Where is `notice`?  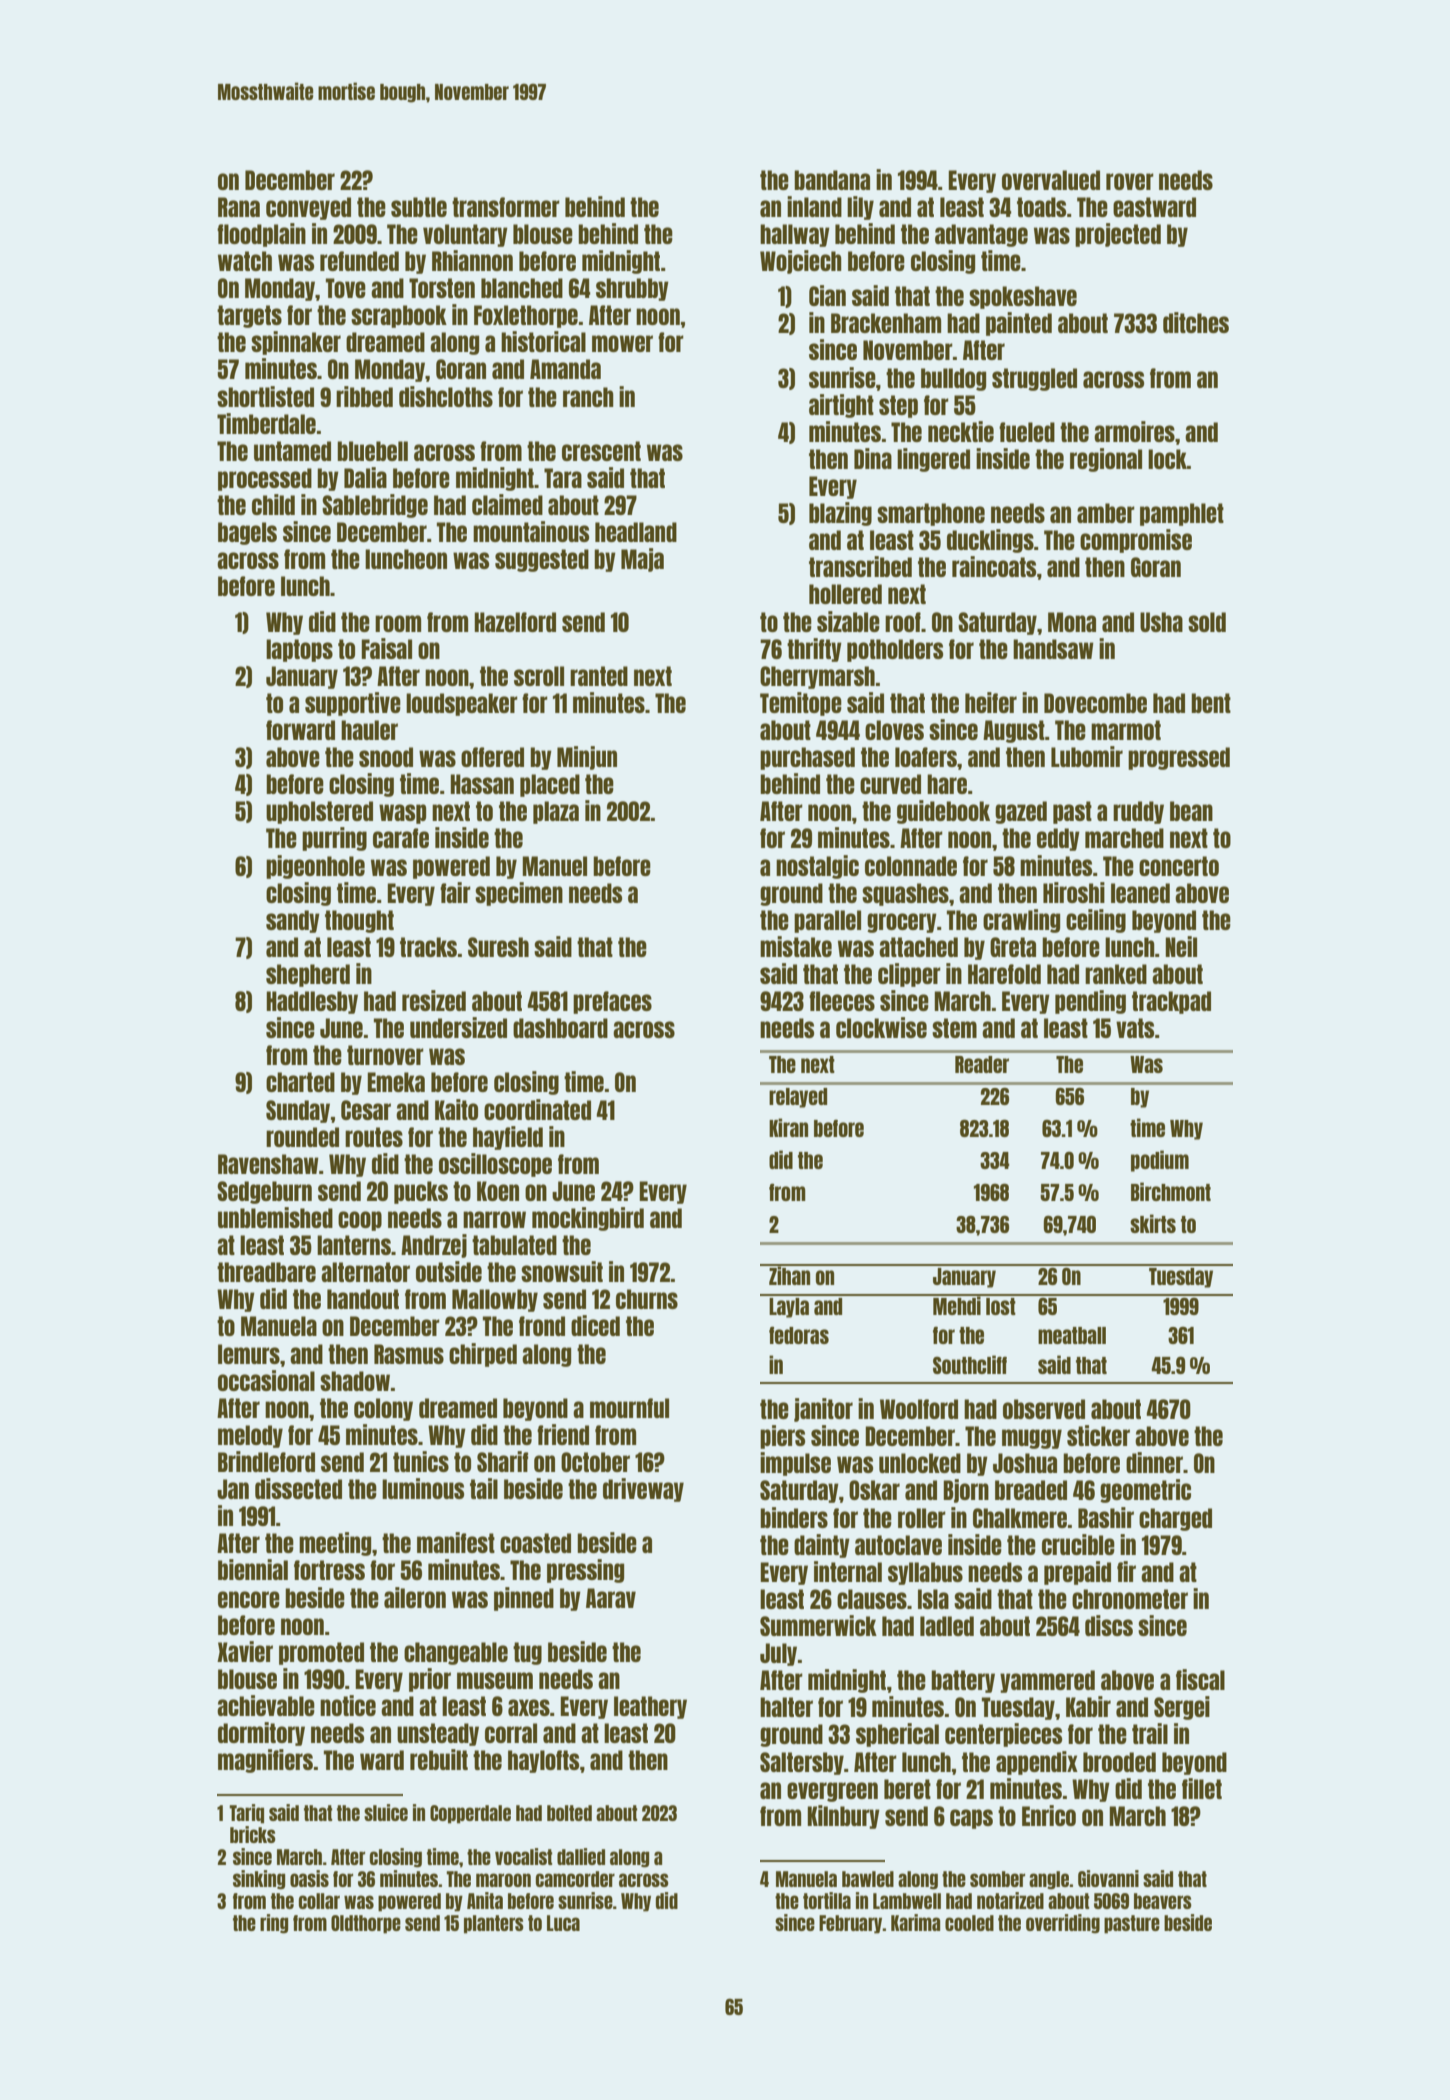
notice is located at coordinates (348, 1705).
